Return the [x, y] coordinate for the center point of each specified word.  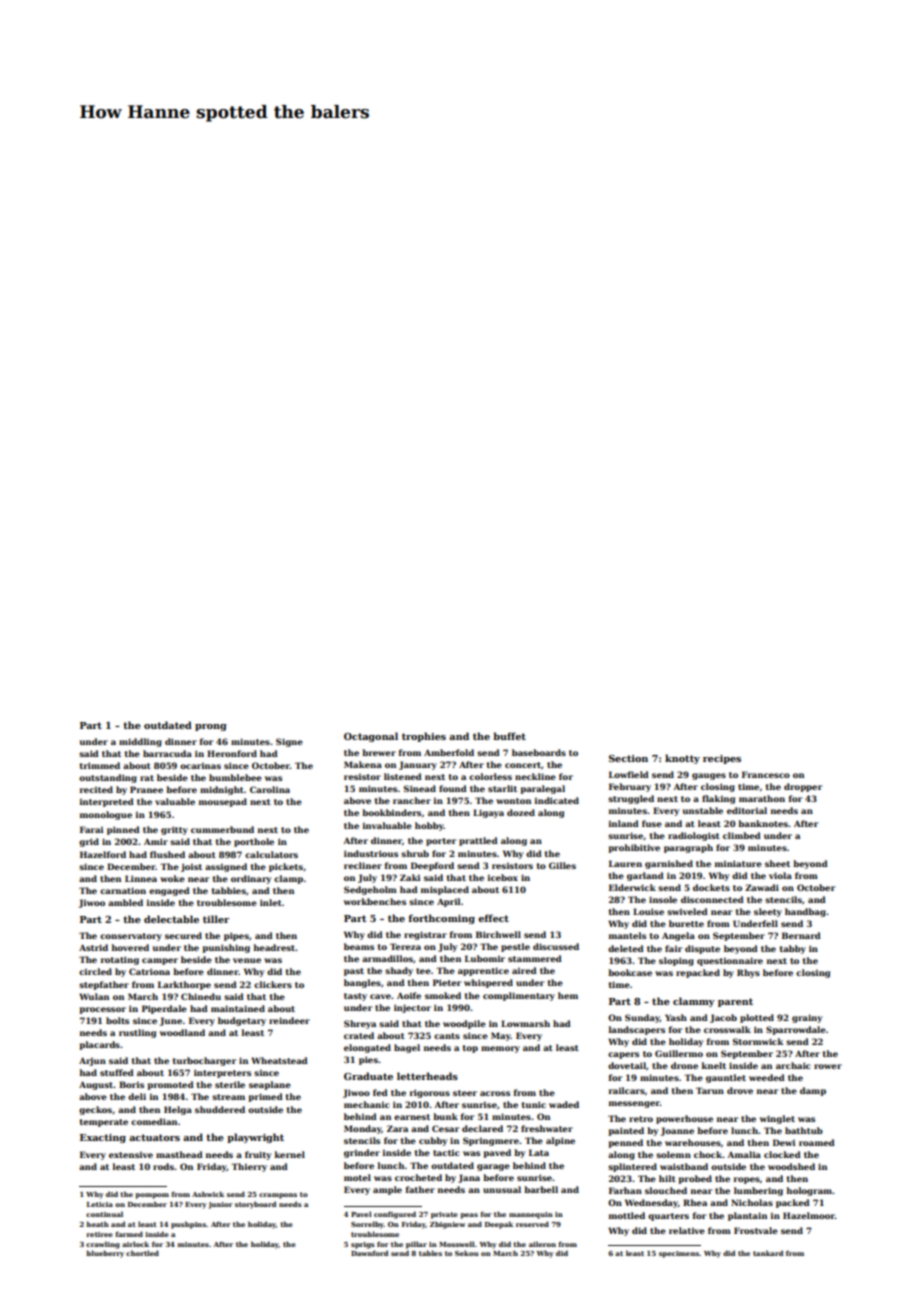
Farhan [625, 1190]
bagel [407, 1048]
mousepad [223, 802]
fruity [258, 1155]
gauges [709, 776]
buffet [509, 736]
